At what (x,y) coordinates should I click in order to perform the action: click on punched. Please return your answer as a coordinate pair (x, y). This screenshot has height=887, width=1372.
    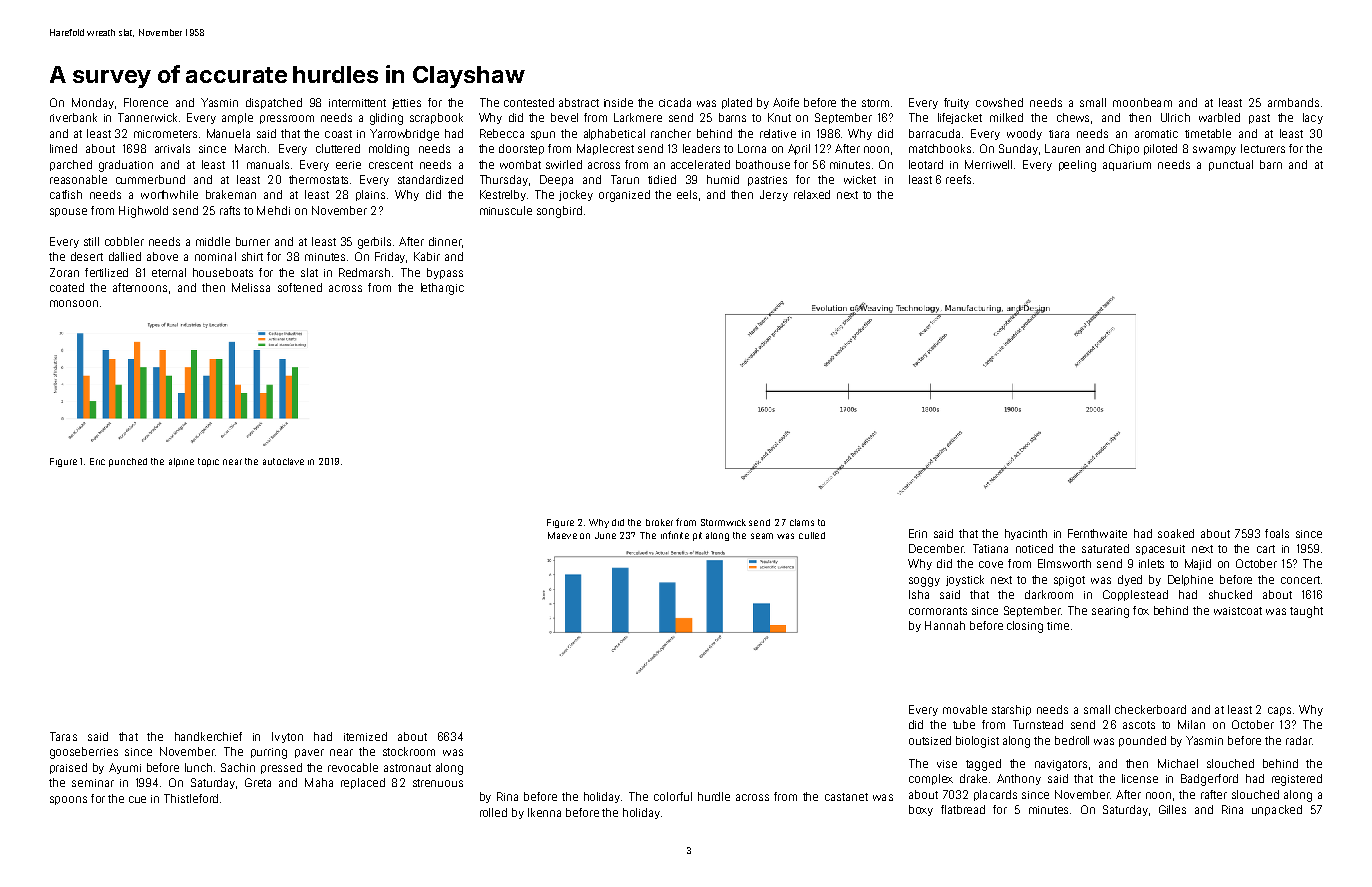
    Looking at the image, I should click on (128, 462).
